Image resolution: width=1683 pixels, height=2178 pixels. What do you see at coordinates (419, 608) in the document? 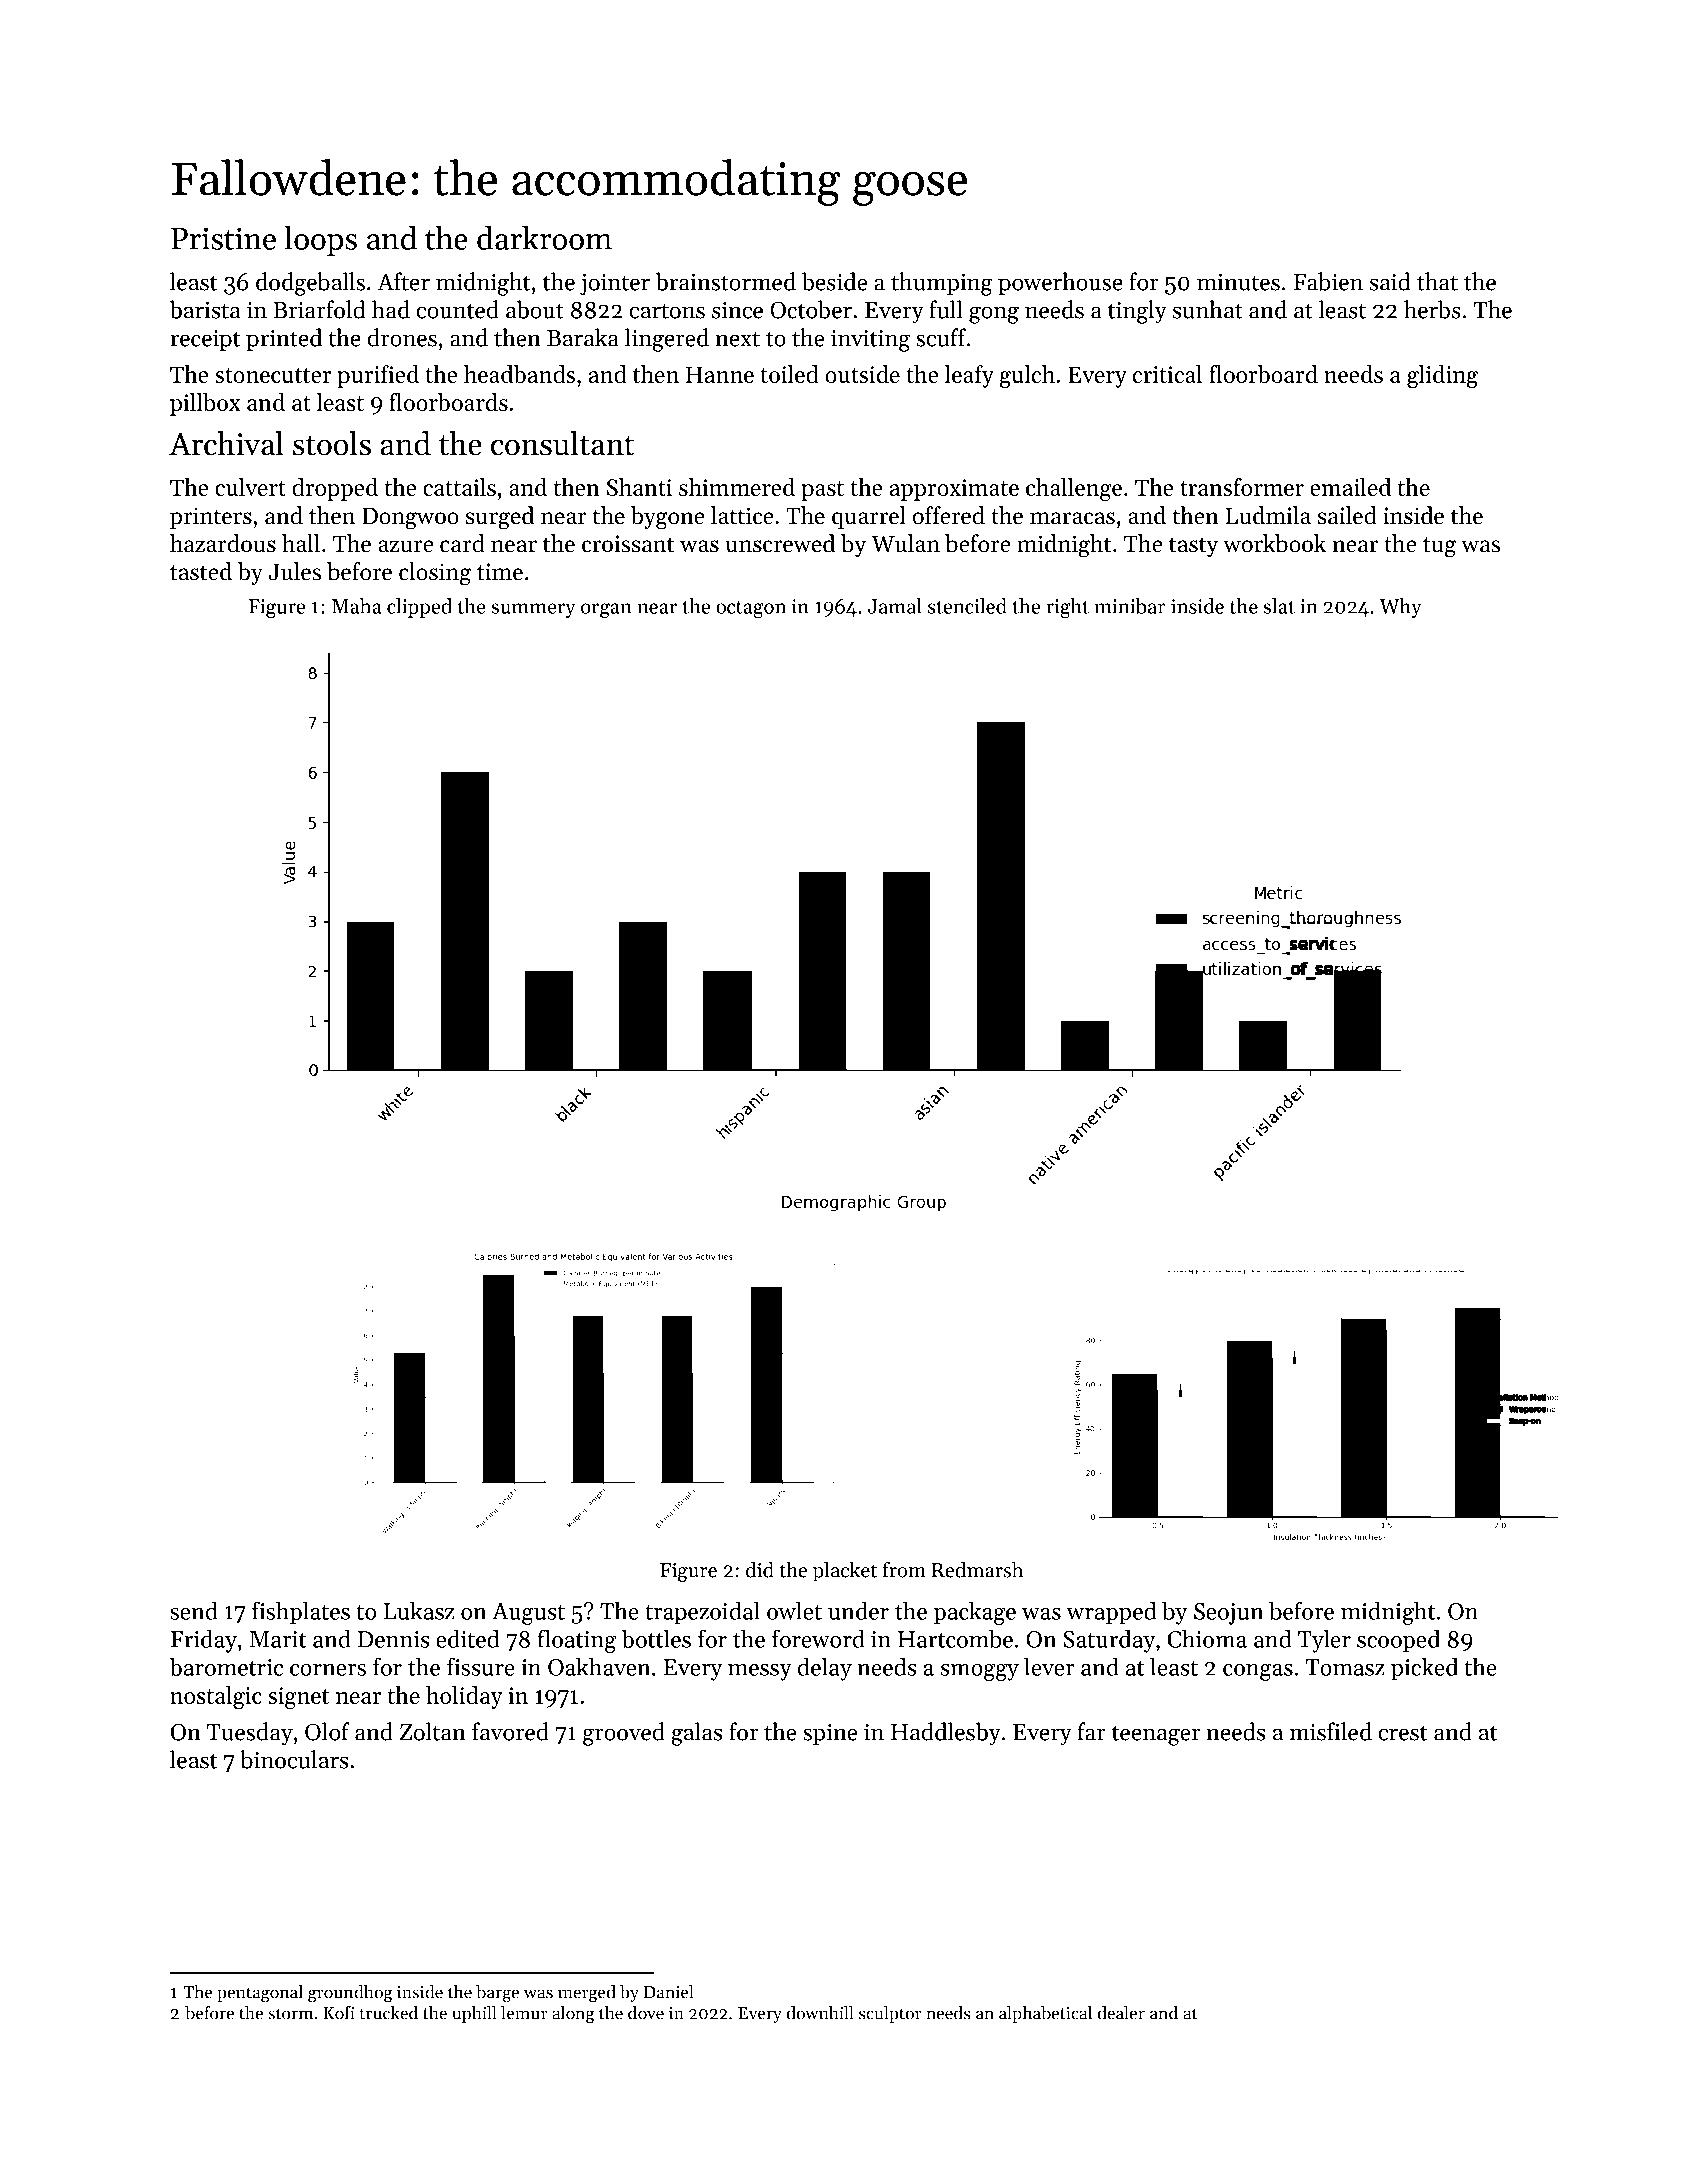
I see `clipped` at bounding box center [419, 608].
